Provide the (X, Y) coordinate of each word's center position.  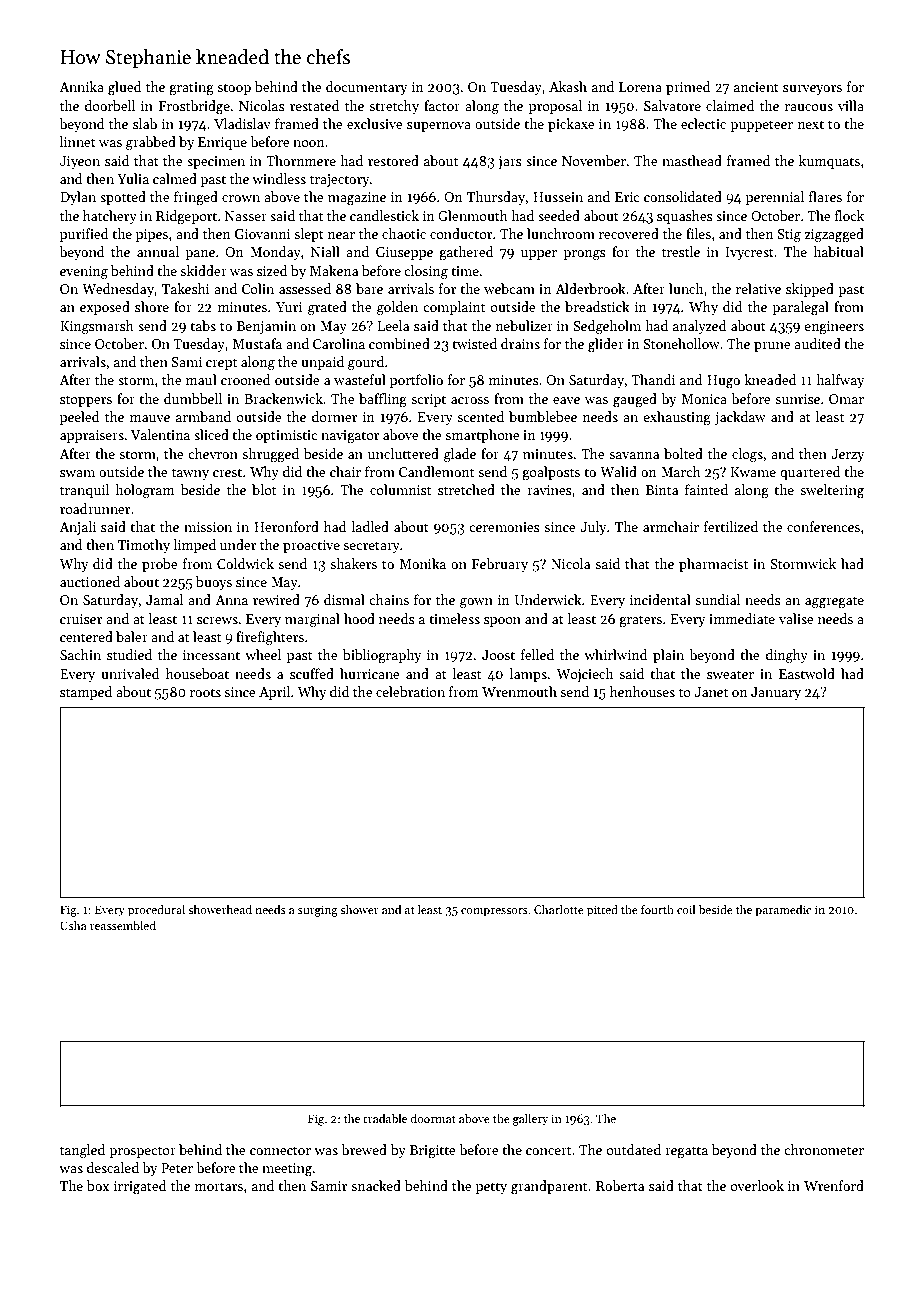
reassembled (123, 925)
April (274, 693)
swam (77, 473)
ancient (756, 87)
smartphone (482, 436)
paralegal (800, 308)
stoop (234, 89)
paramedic (783, 911)
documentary (366, 88)
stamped (86, 693)
